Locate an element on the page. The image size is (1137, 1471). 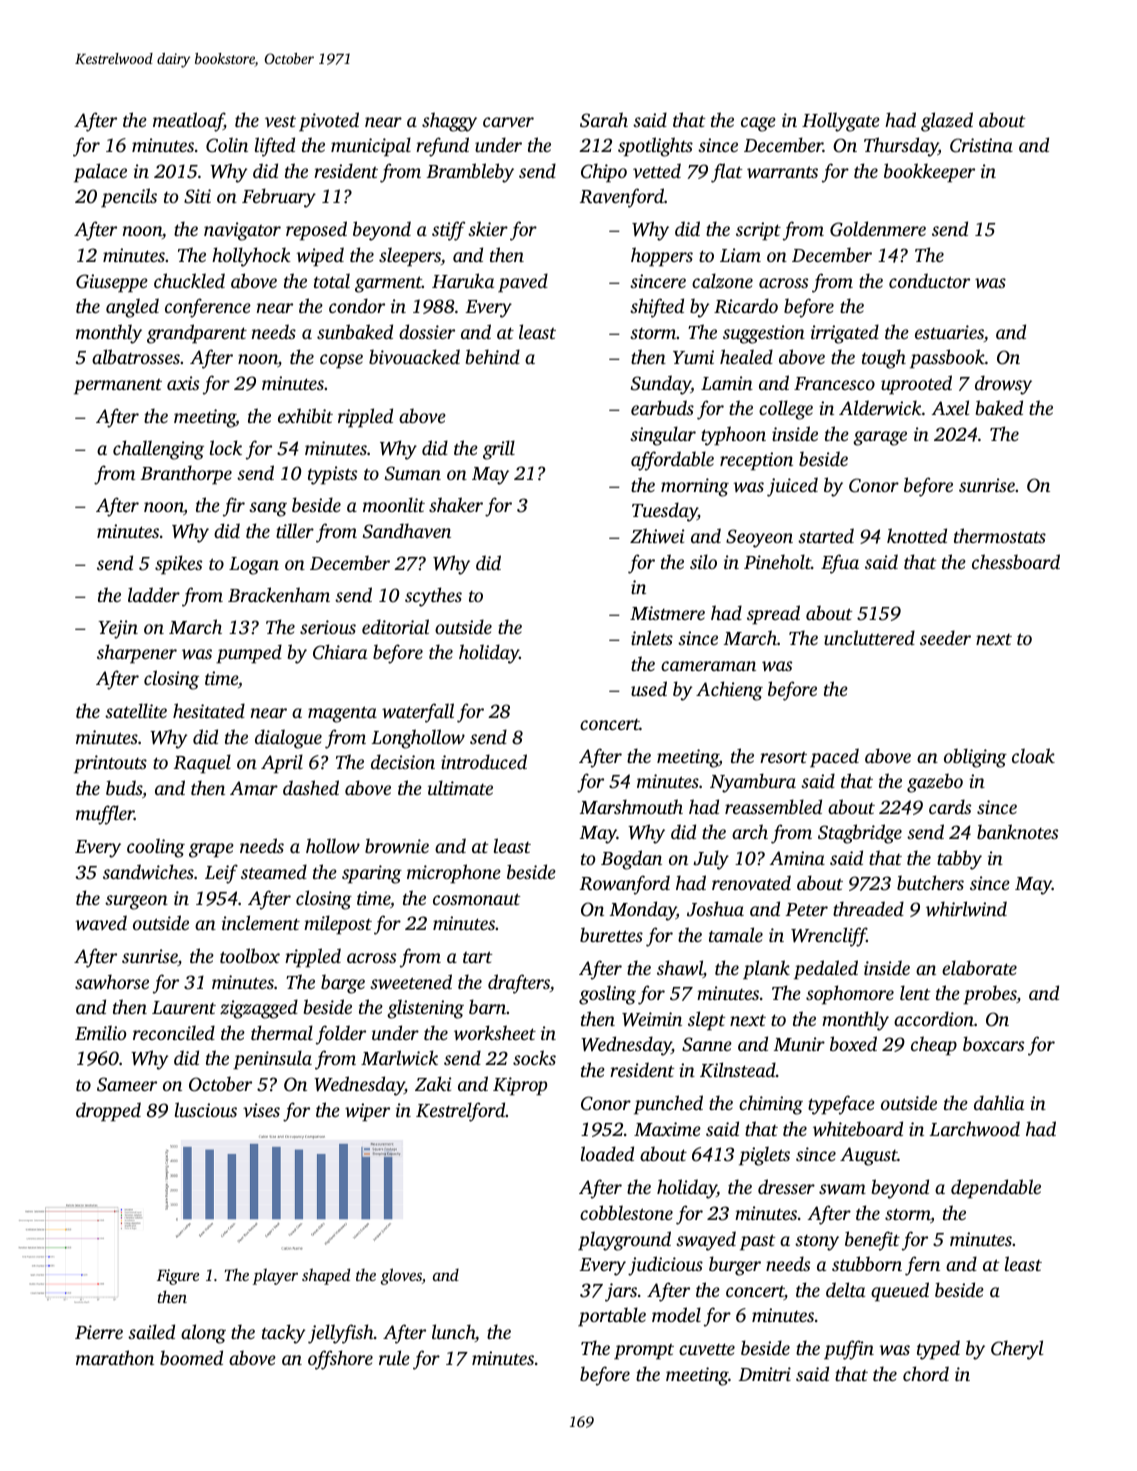
Bogdan is located at coordinates (631, 860).
